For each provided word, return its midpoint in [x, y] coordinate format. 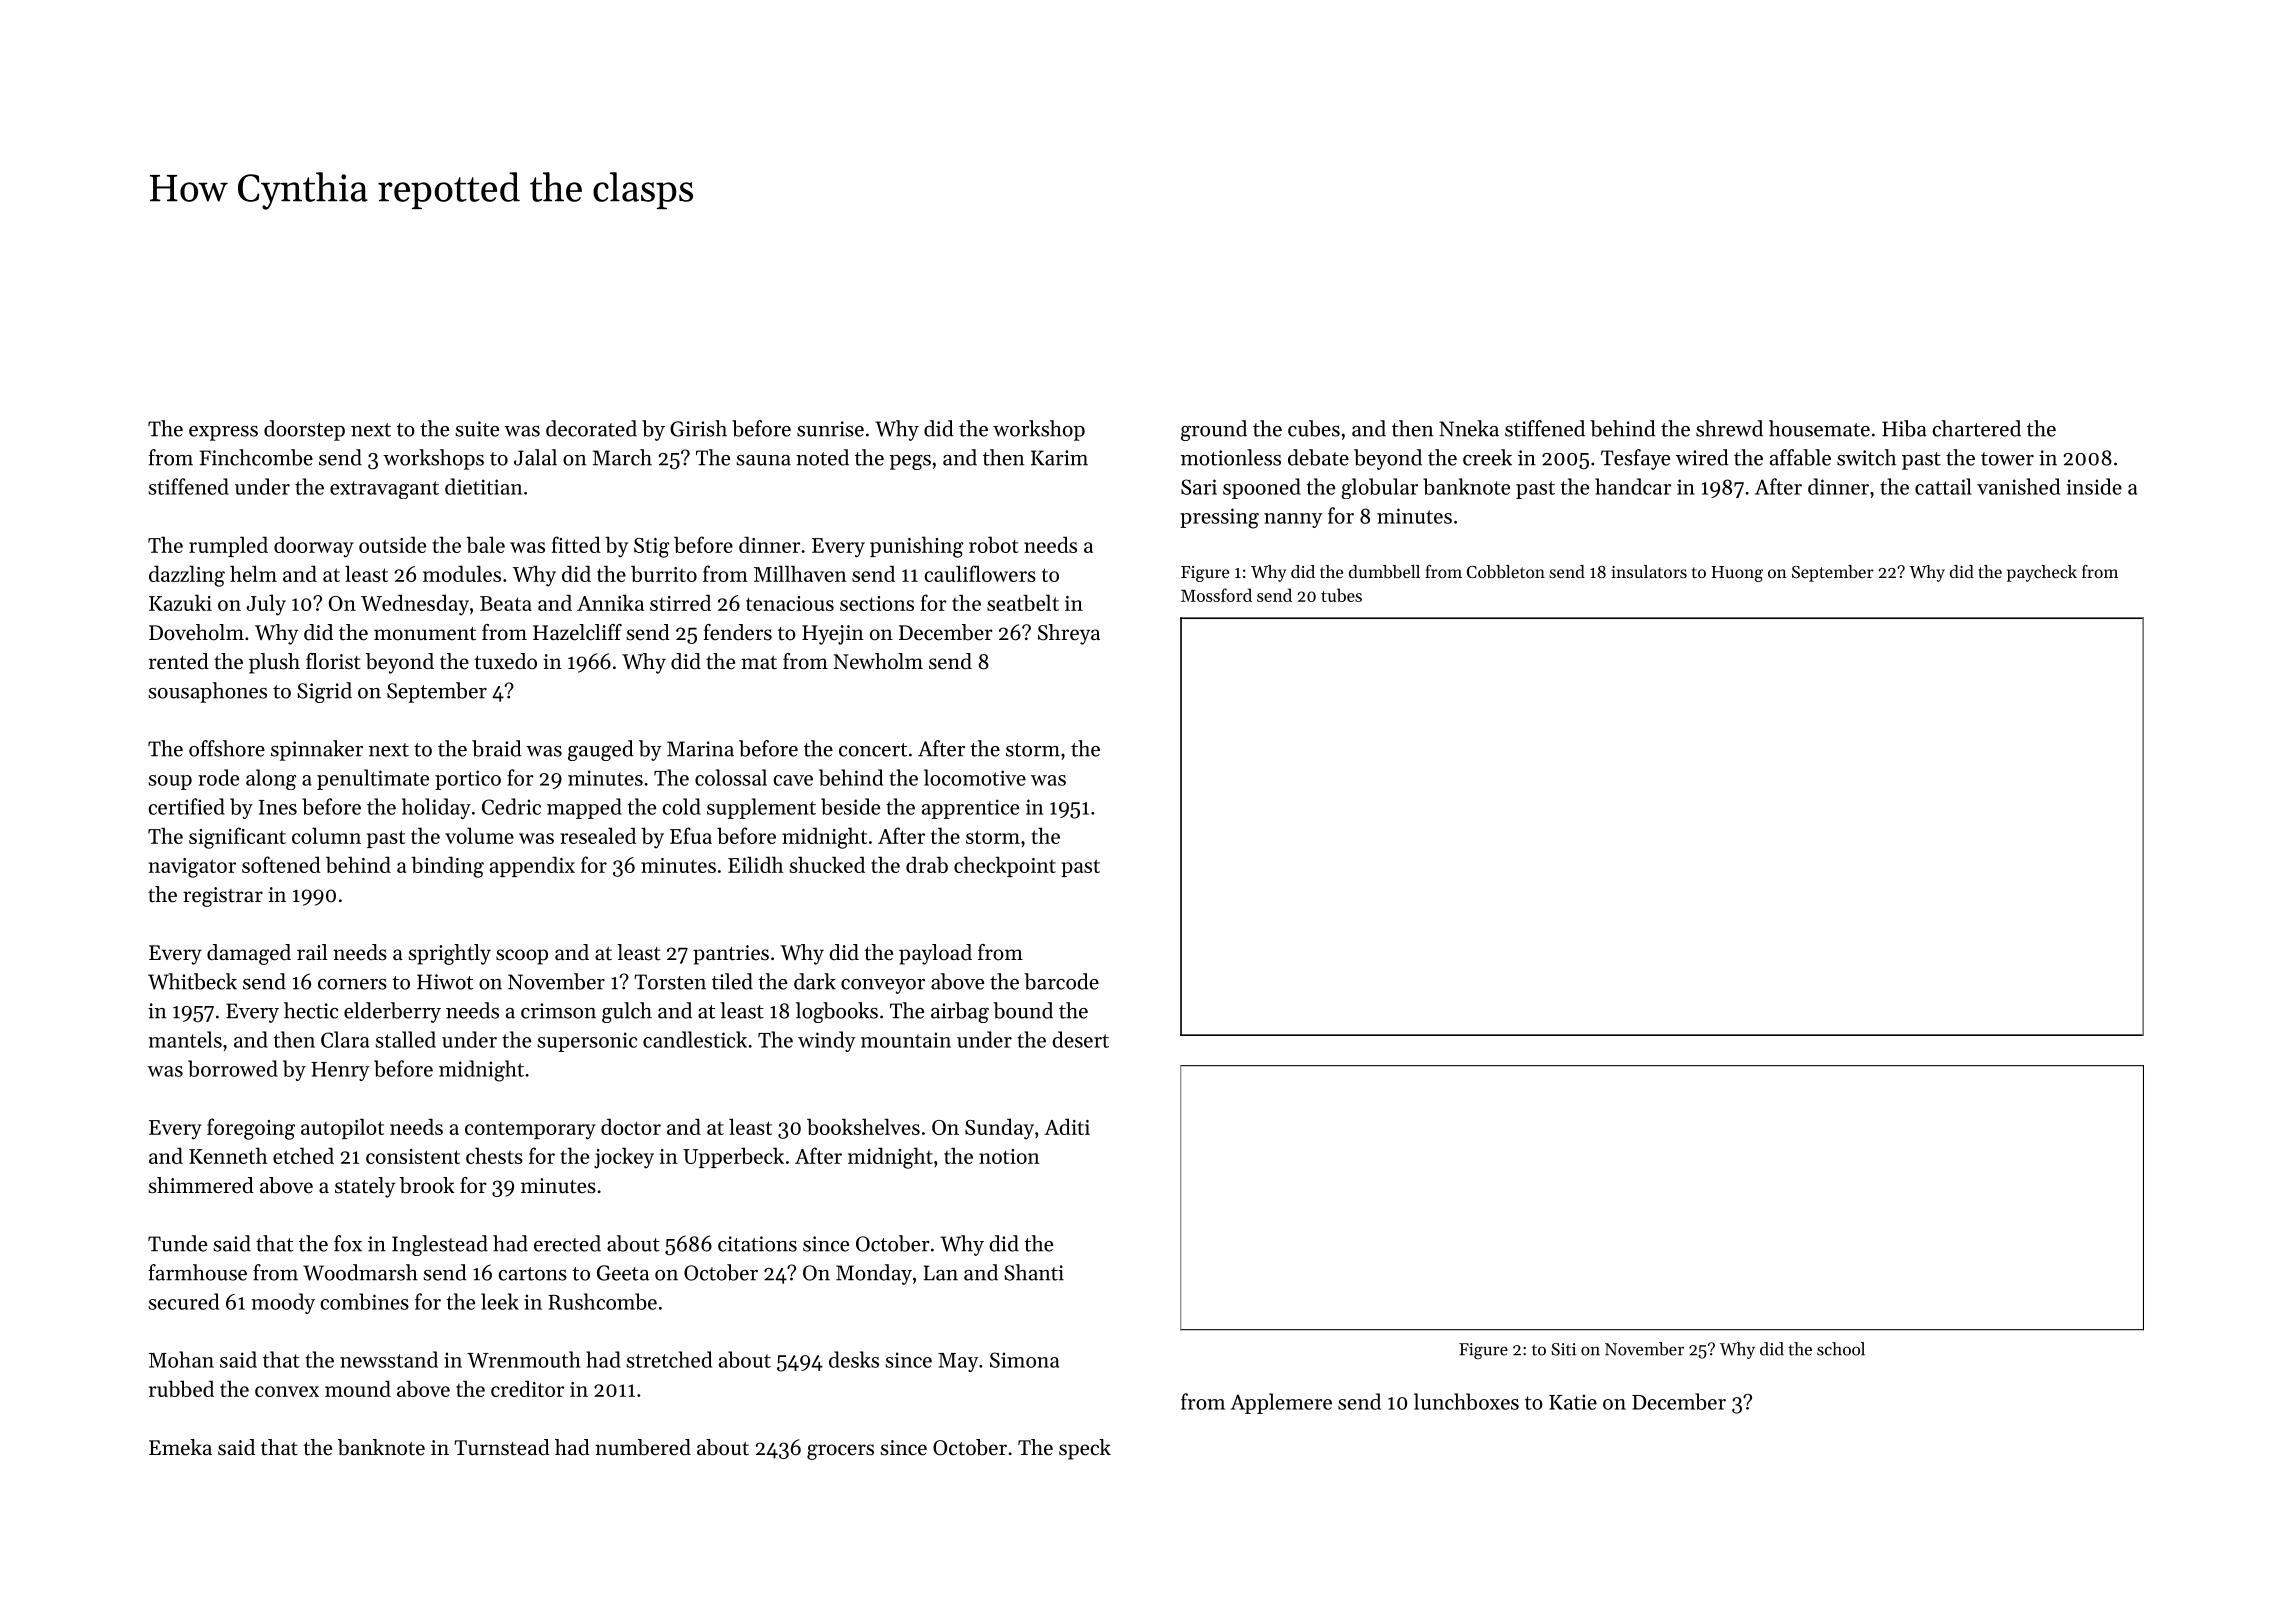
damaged [249, 954]
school [1841, 1349]
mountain [906, 1040]
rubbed [181, 1388]
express [223, 433]
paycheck [2042, 573]
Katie [1573, 1402]
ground [1214, 430]
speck [1085, 1449]
